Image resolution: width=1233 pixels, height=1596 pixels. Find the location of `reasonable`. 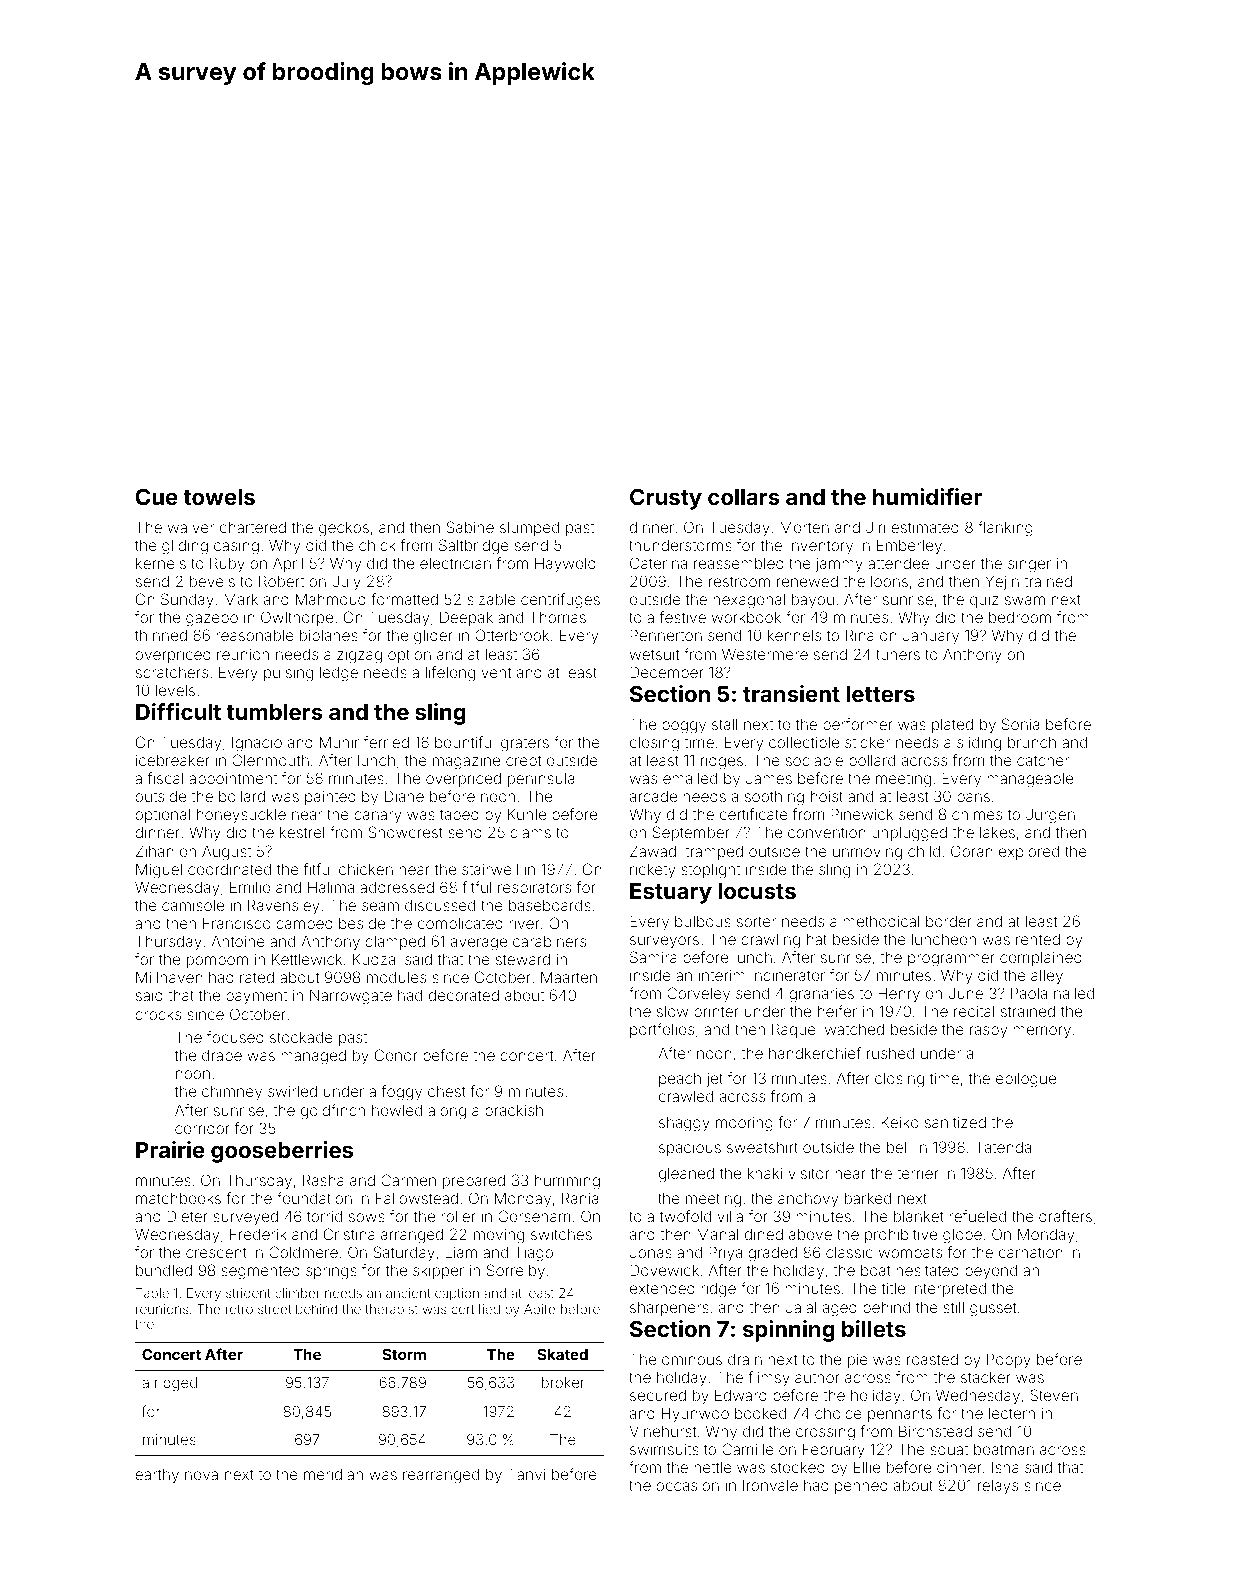

reasonable is located at coordinates (255, 635).
